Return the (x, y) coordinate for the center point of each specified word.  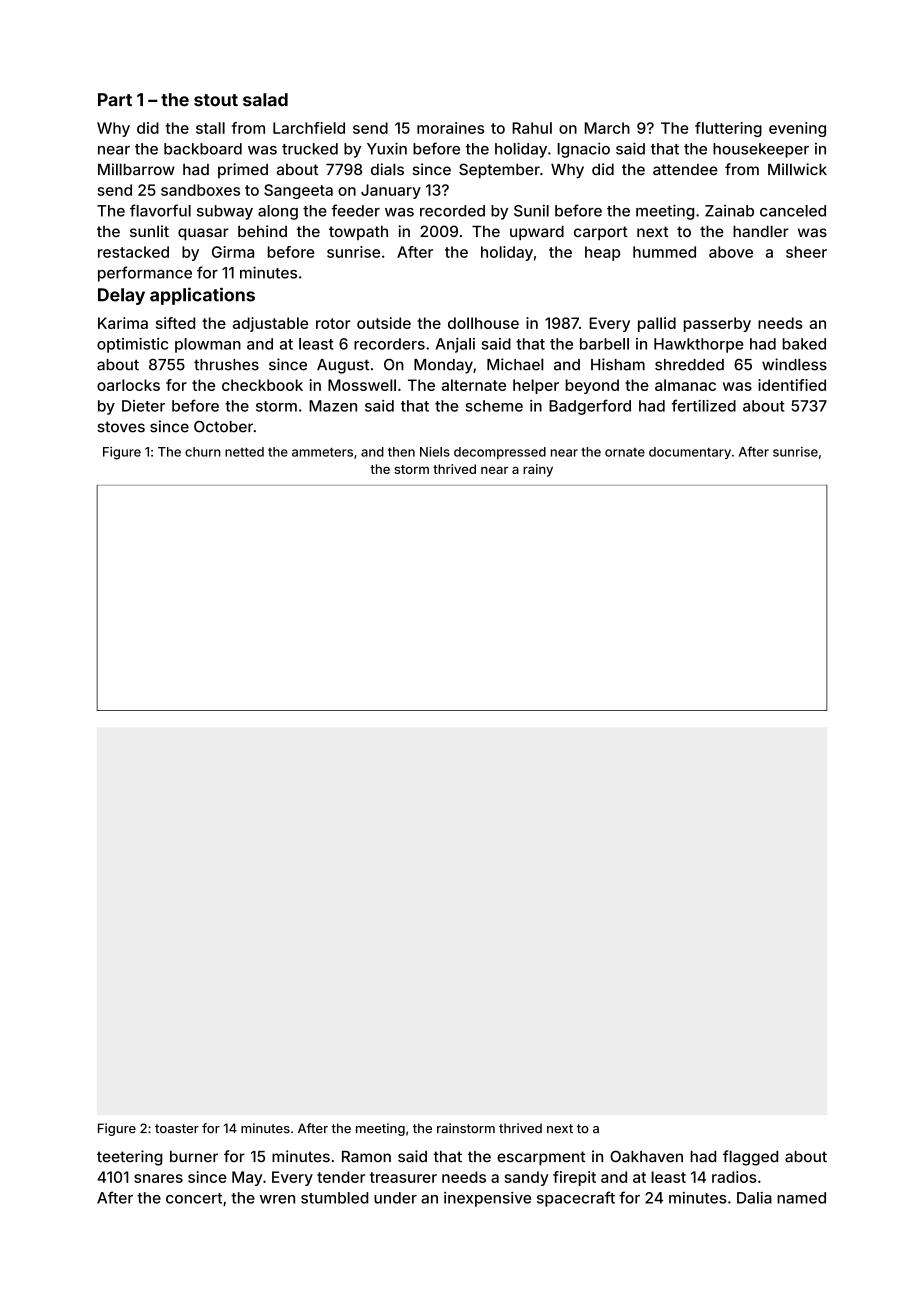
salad (265, 100)
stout (216, 100)
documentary (690, 453)
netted (244, 452)
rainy (538, 470)
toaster (177, 1129)
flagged (750, 1158)
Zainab (729, 210)
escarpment (541, 1158)
